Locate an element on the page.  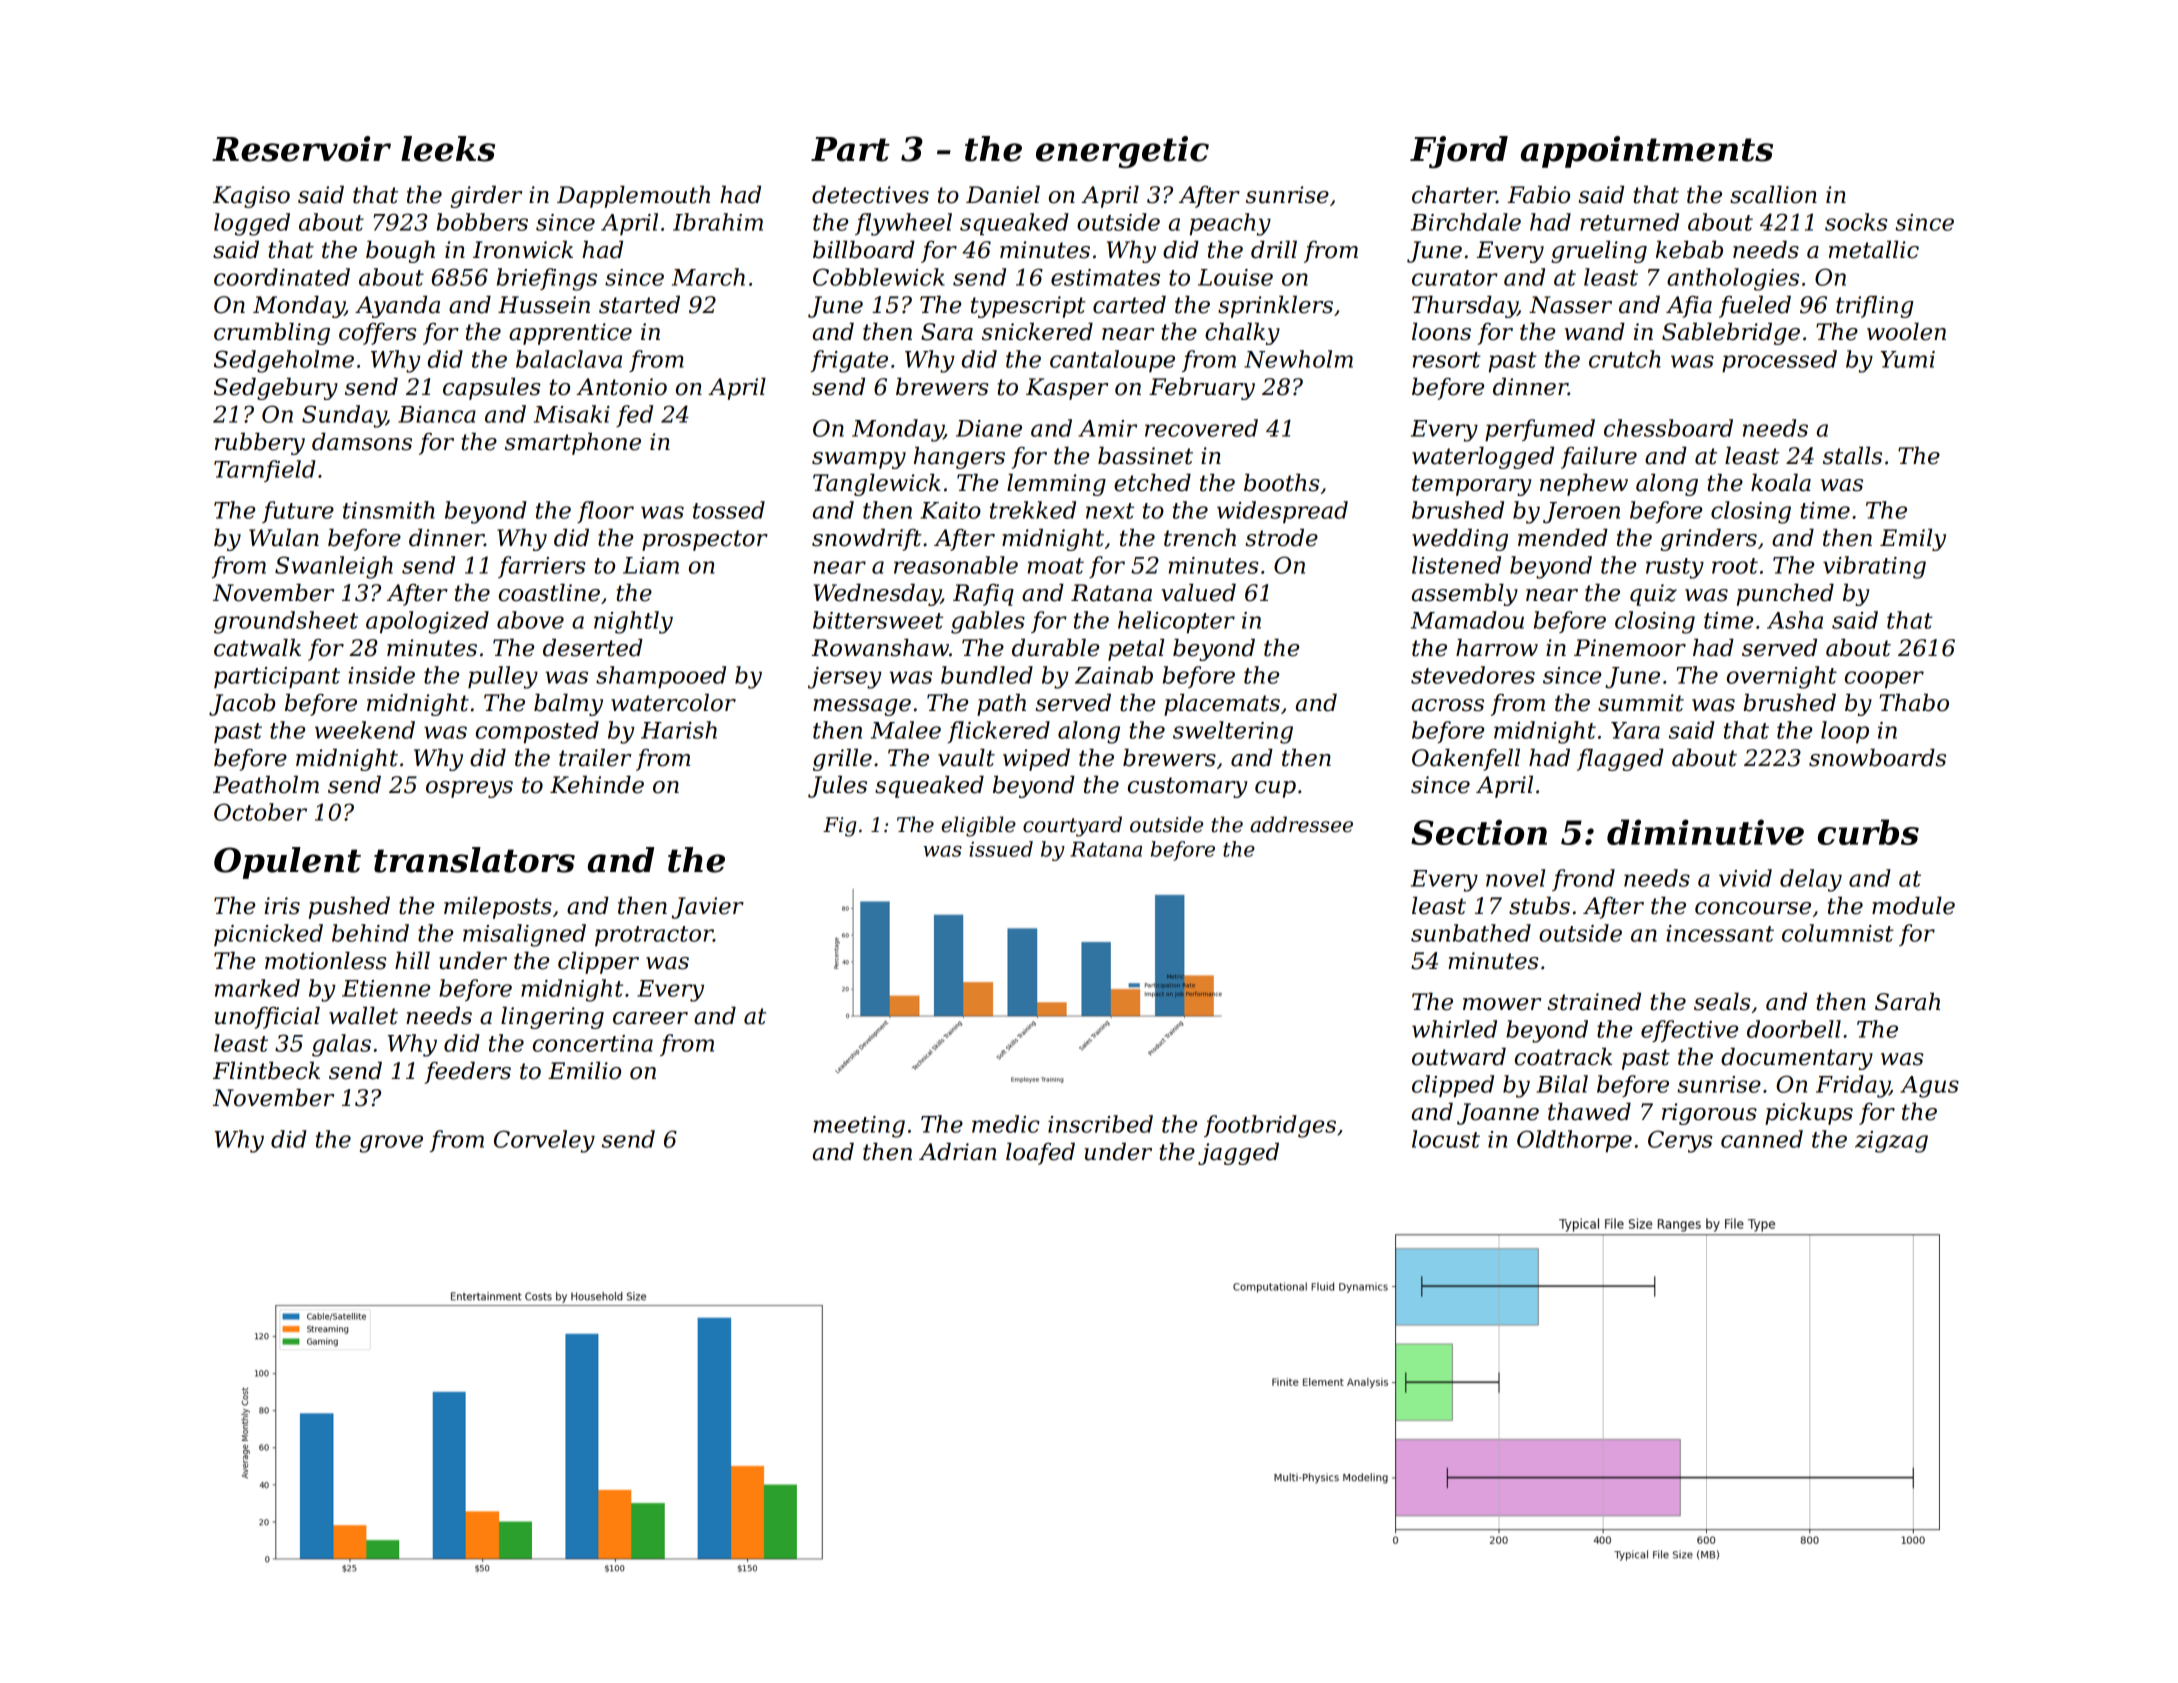
Corveley is located at coordinates (544, 1141).
